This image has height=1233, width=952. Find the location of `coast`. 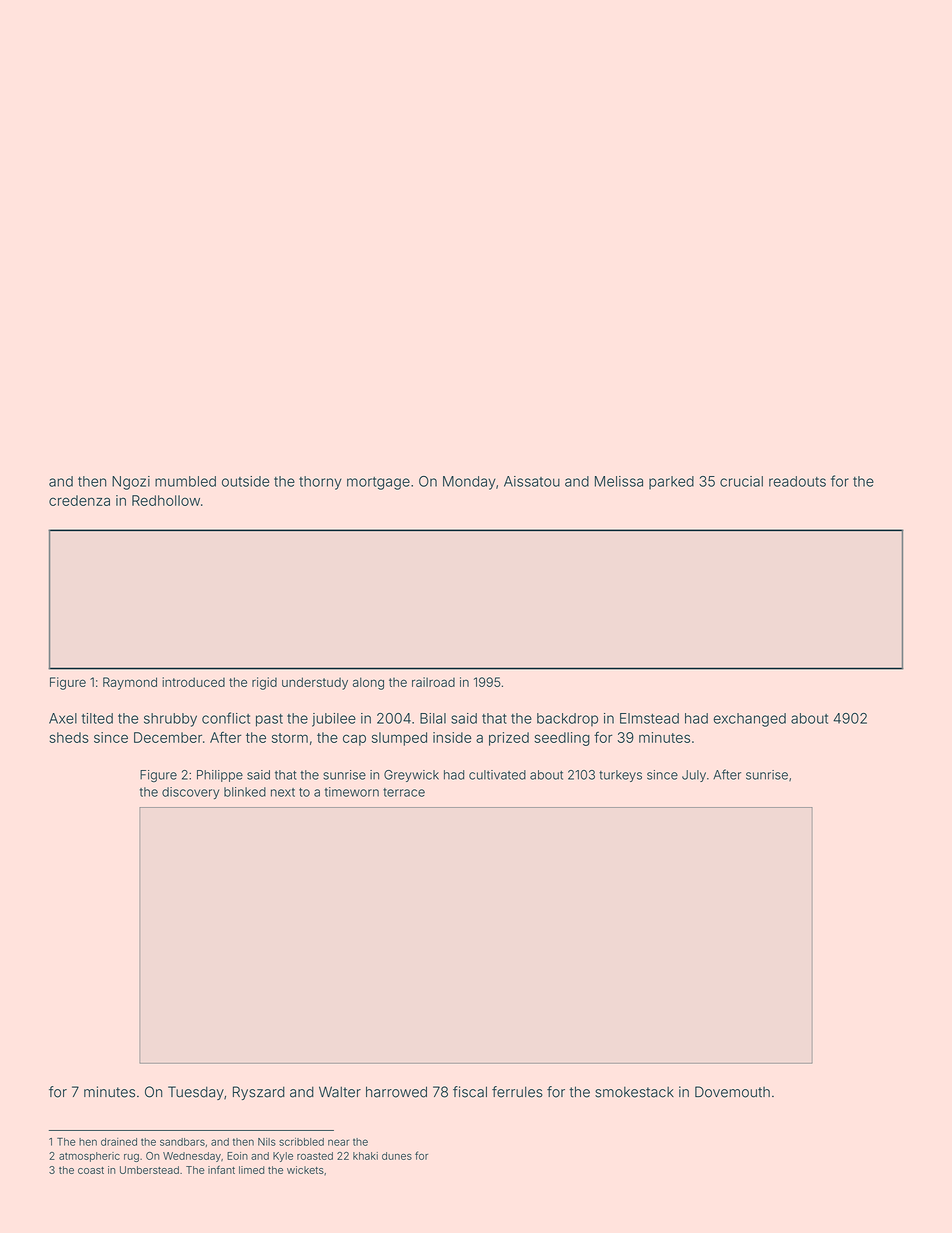

coast is located at coordinates (91, 1170).
